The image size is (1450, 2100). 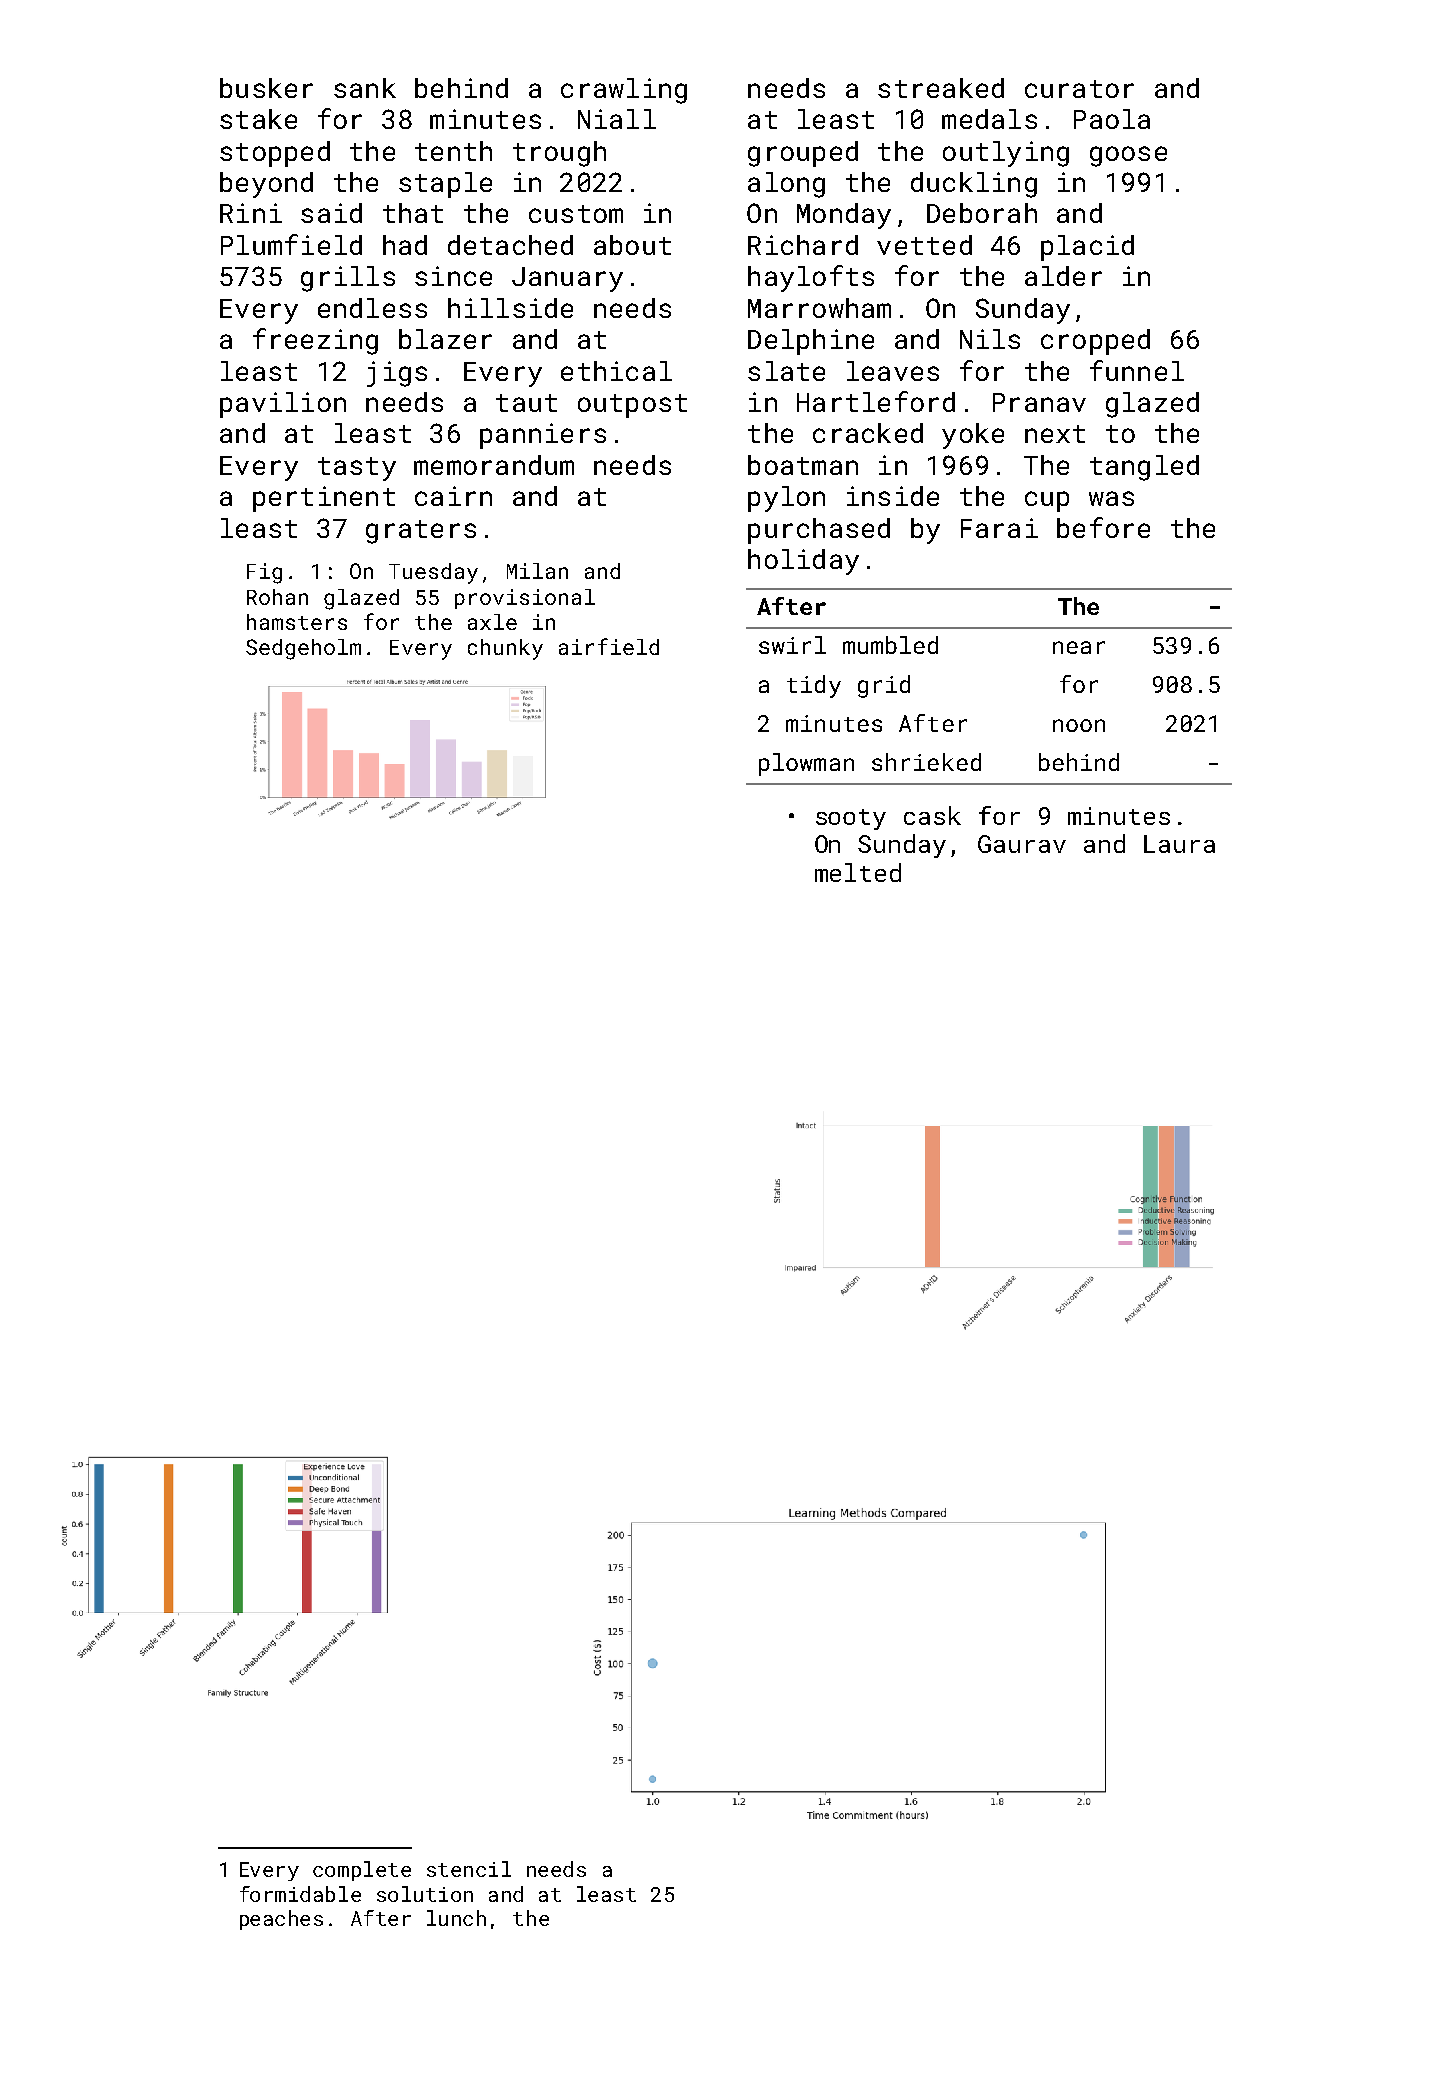 What do you see at coordinates (1079, 89) in the screenshot?
I see `curator` at bounding box center [1079, 89].
